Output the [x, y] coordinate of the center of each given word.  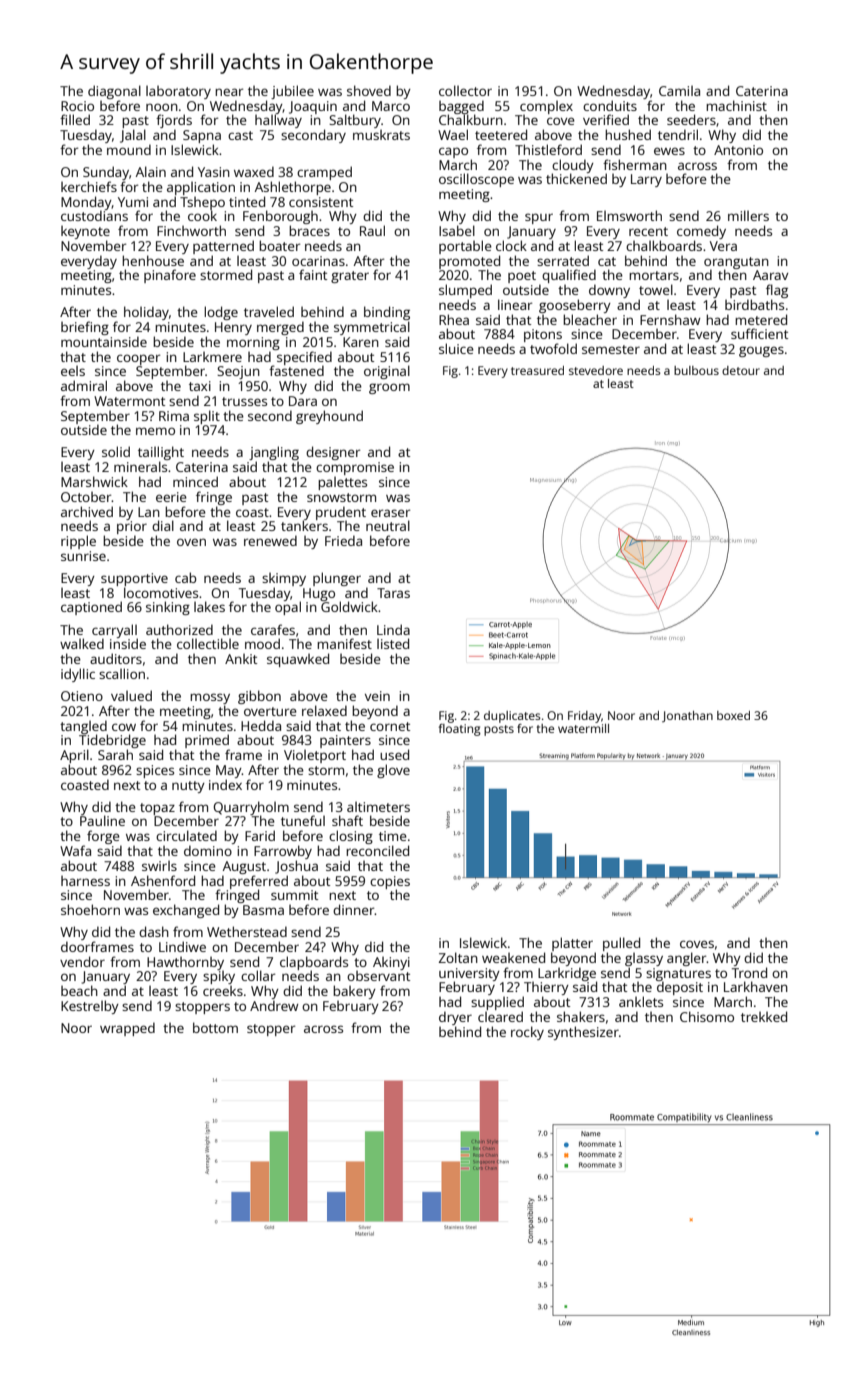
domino [208, 850]
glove [393, 771]
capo [453, 152]
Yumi [133, 202]
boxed [733, 715]
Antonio [738, 150]
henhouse [153, 260]
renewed [270, 540]
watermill [583, 728]
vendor [82, 961]
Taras [393, 593]
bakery [354, 992]
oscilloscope [476, 180]
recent [648, 231]
